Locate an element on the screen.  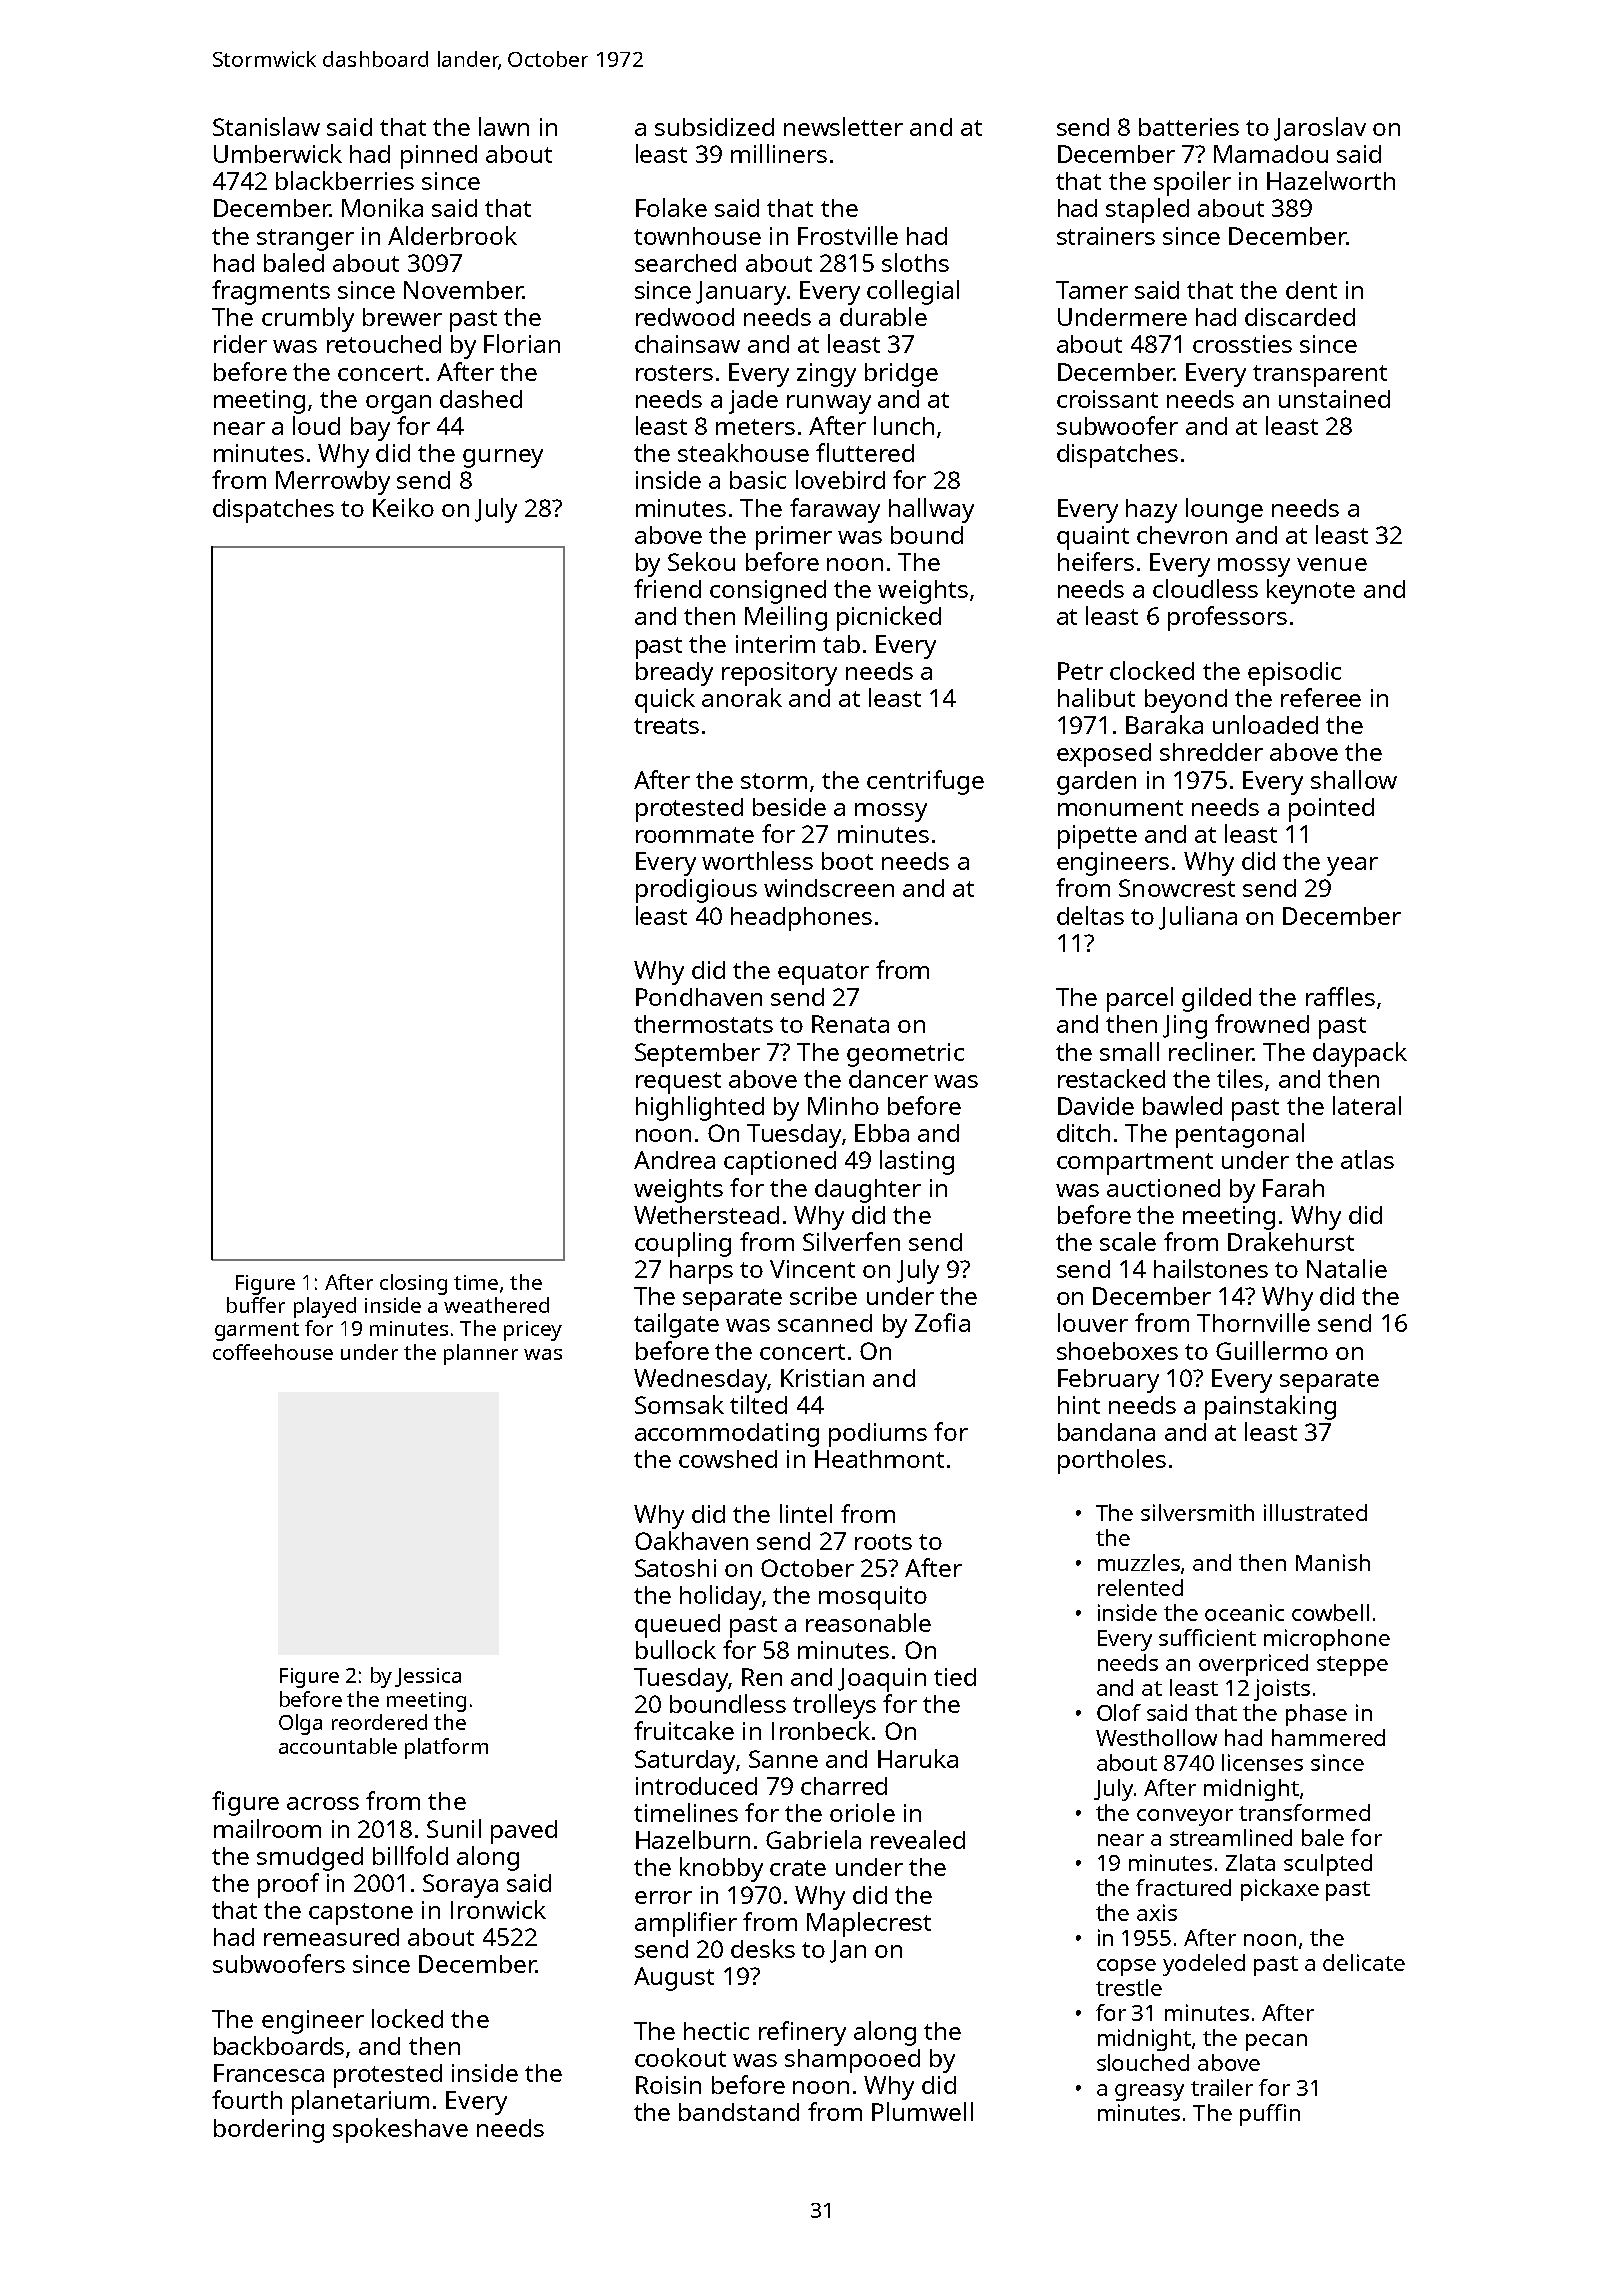
prodigious is located at coordinates (696, 891).
